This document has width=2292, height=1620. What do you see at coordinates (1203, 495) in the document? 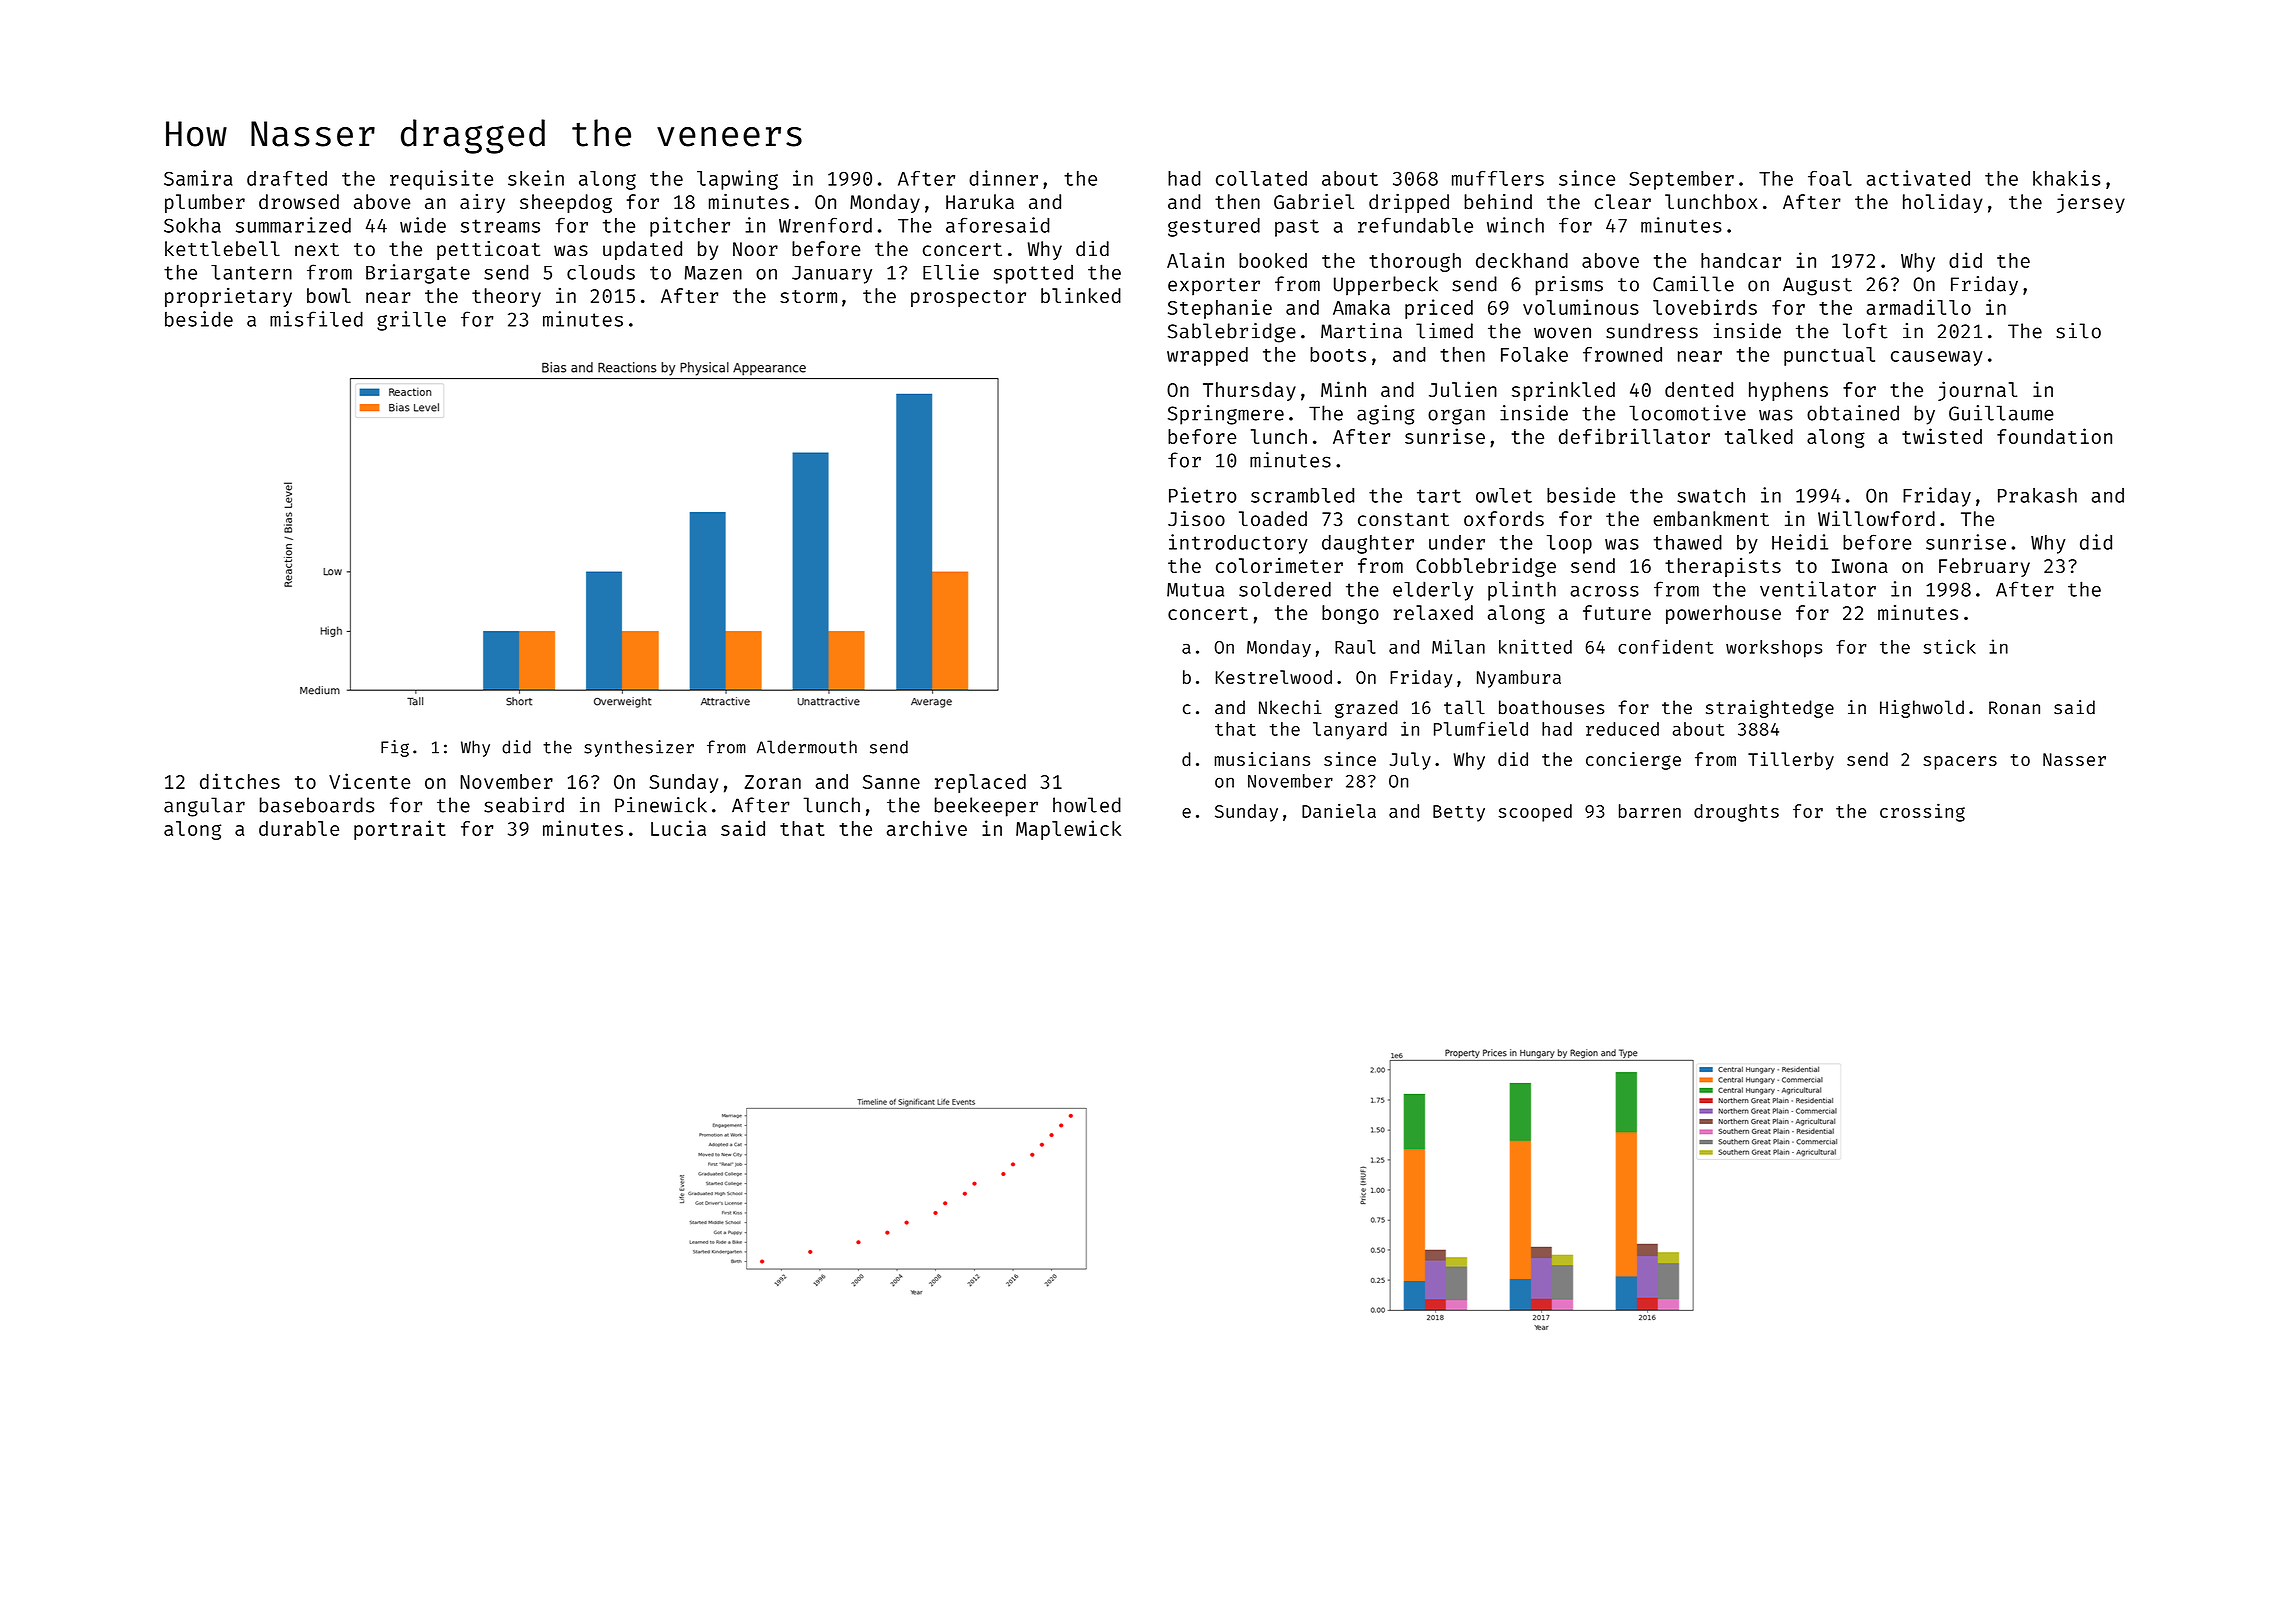
I see `Pietro` at bounding box center [1203, 495].
